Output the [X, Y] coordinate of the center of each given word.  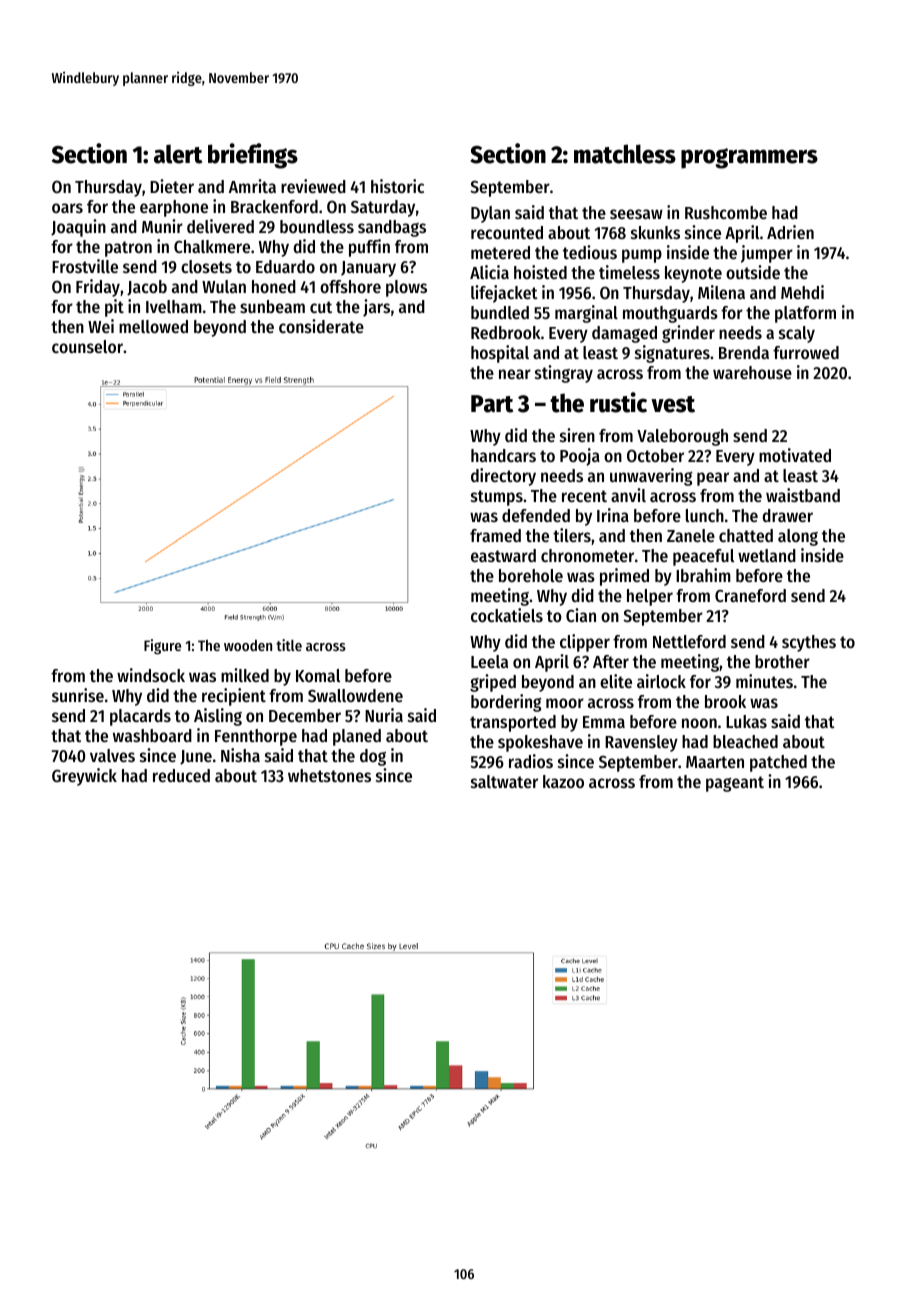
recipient [234, 697]
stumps [497, 498]
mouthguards [670, 314]
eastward [503, 555]
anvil [628, 495]
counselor [87, 346]
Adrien [790, 232]
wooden [248, 645]
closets [206, 266]
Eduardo [285, 266]
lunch [705, 515]
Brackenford [274, 206]
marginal [586, 314]
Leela [489, 661]
